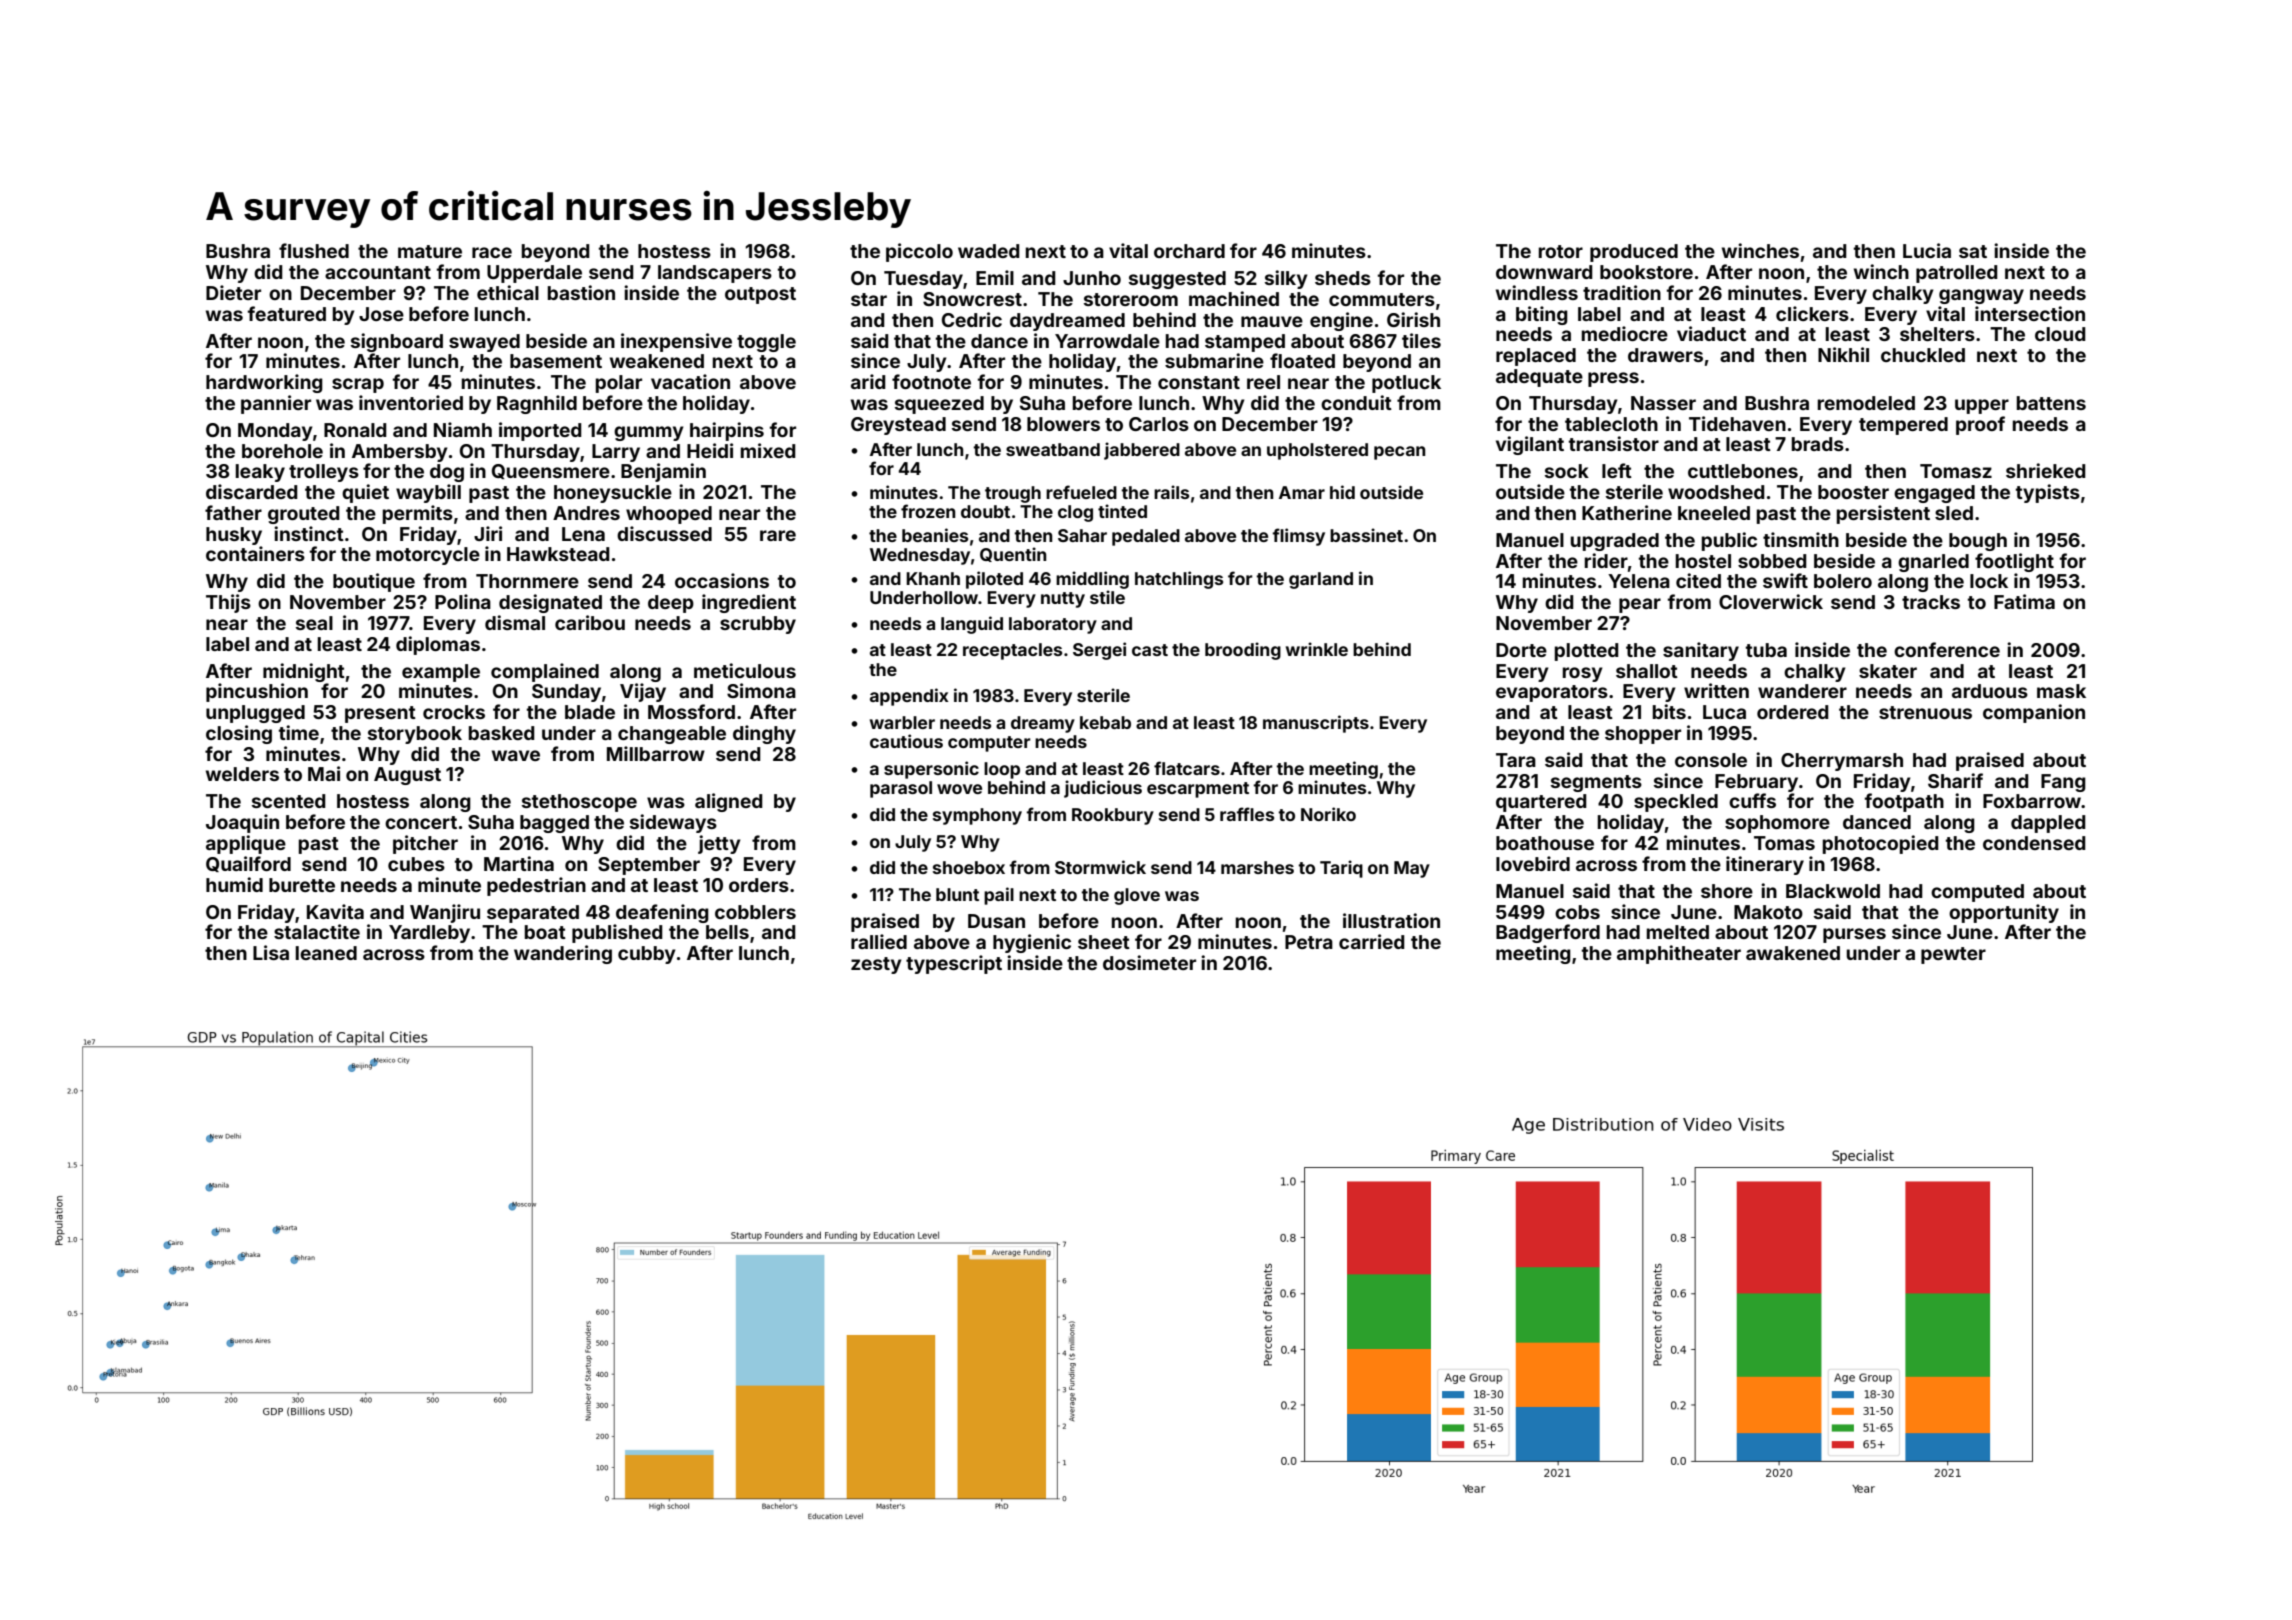 This page has width=2292, height=1620. I want to click on languid, so click(972, 625).
